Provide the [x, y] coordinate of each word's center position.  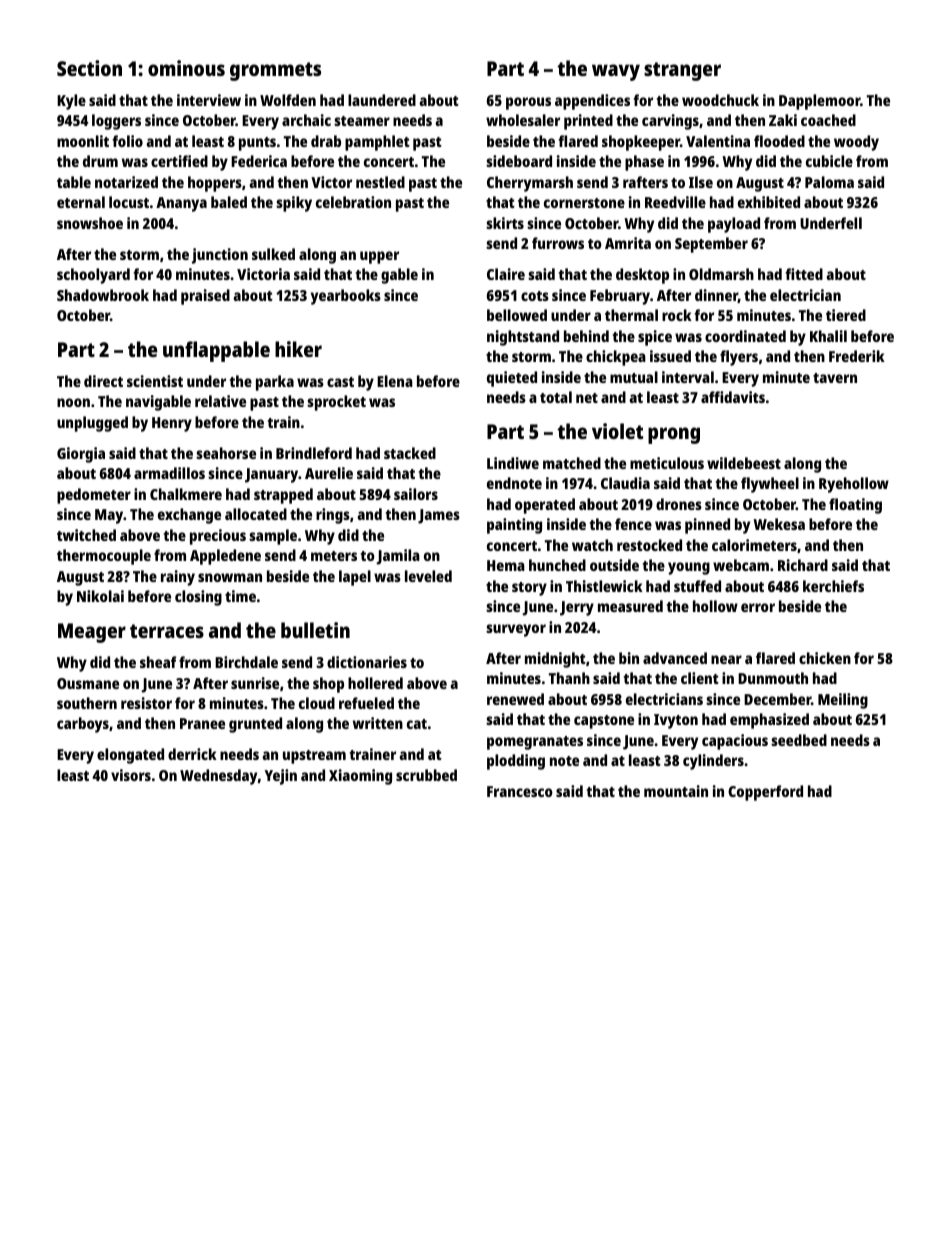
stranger [682, 71]
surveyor [516, 630]
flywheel [770, 485]
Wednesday [218, 777]
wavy [616, 72]
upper [379, 257]
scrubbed [426, 775]
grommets [275, 71]
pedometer [94, 496]
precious [218, 537]
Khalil [828, 336]
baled [229, 202]
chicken [825, 658]
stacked [410, 453]
